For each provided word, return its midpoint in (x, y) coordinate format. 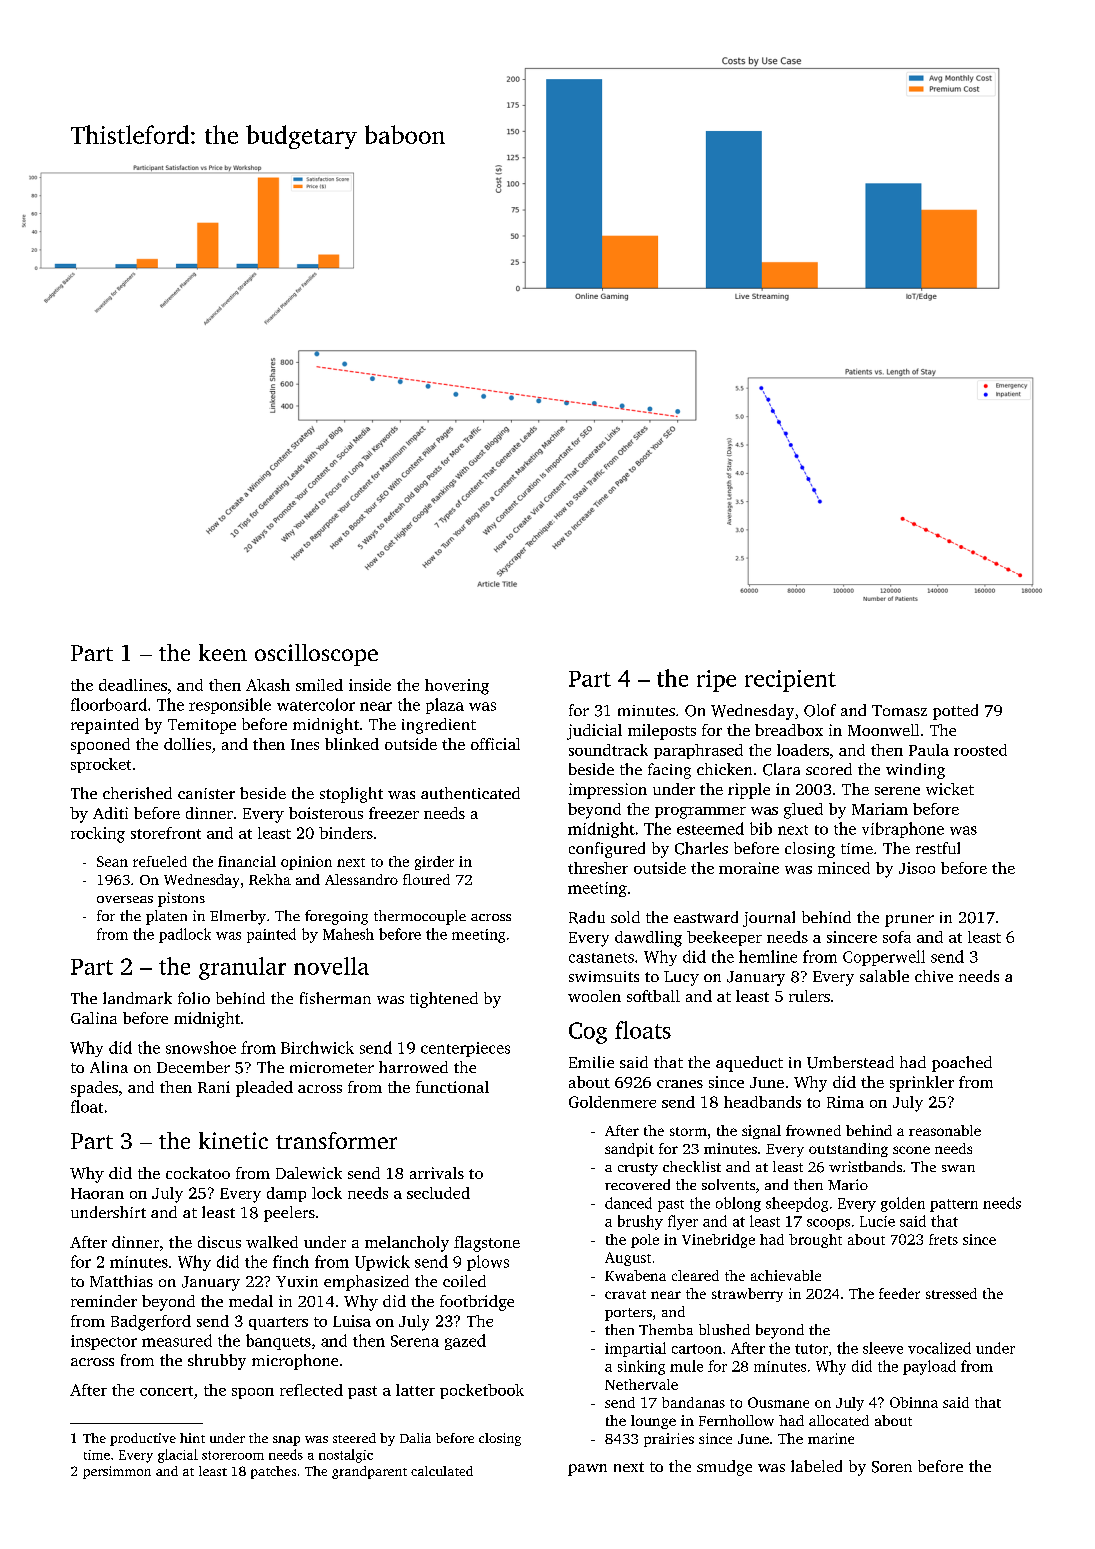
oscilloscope (316, 655)
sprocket (101, 765)
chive (934, 976)
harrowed (413, 1067)
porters (628, 1314)
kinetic (233, 1140)
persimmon (117, 1472)
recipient (790, 681)
